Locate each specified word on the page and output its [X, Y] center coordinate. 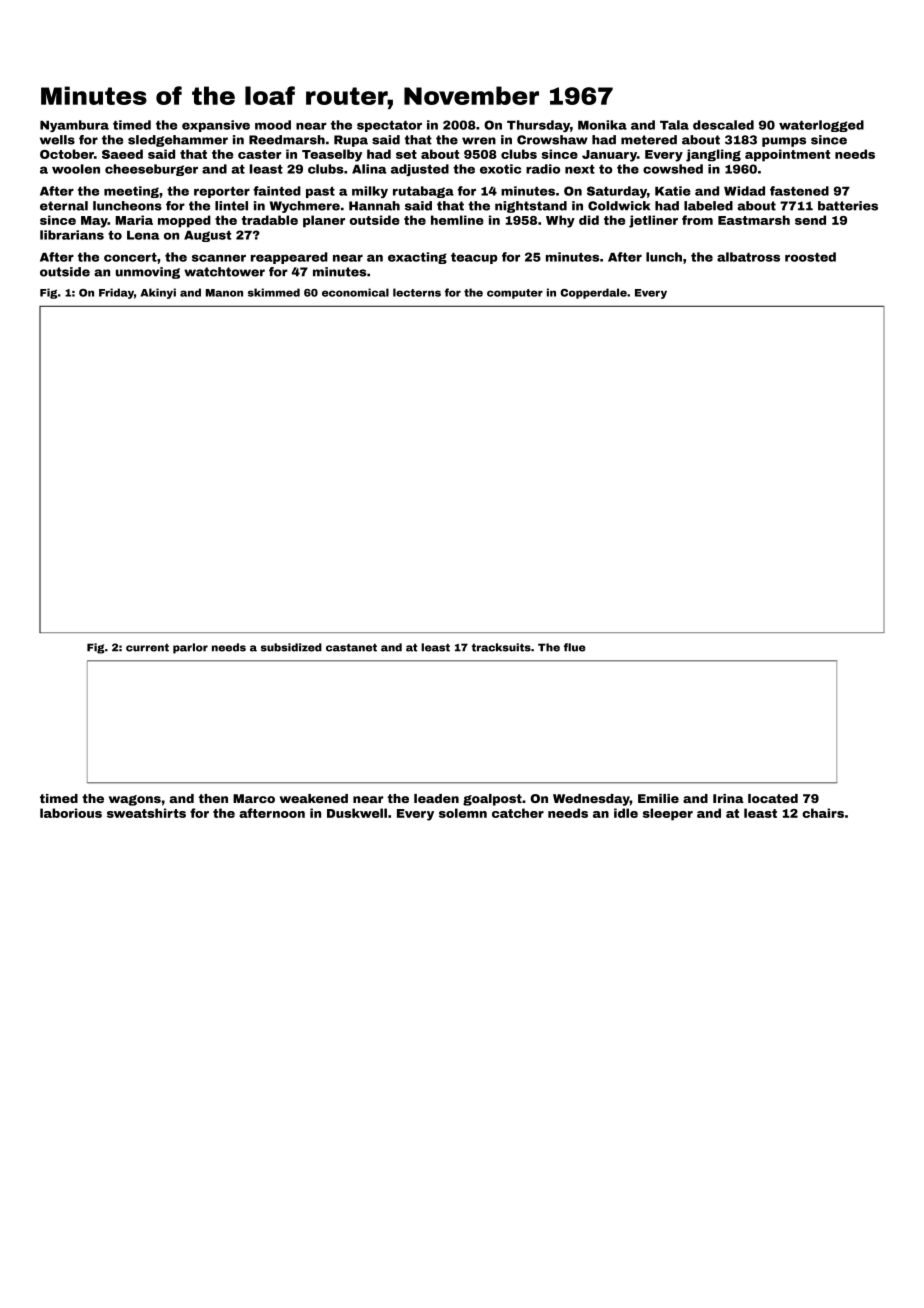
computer [515, 294]
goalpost [492, 800]
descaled [723, 125]
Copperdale [593, 293]
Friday [116, 293]
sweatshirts [146, 813]
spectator [389, 126]
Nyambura [74, 126]
